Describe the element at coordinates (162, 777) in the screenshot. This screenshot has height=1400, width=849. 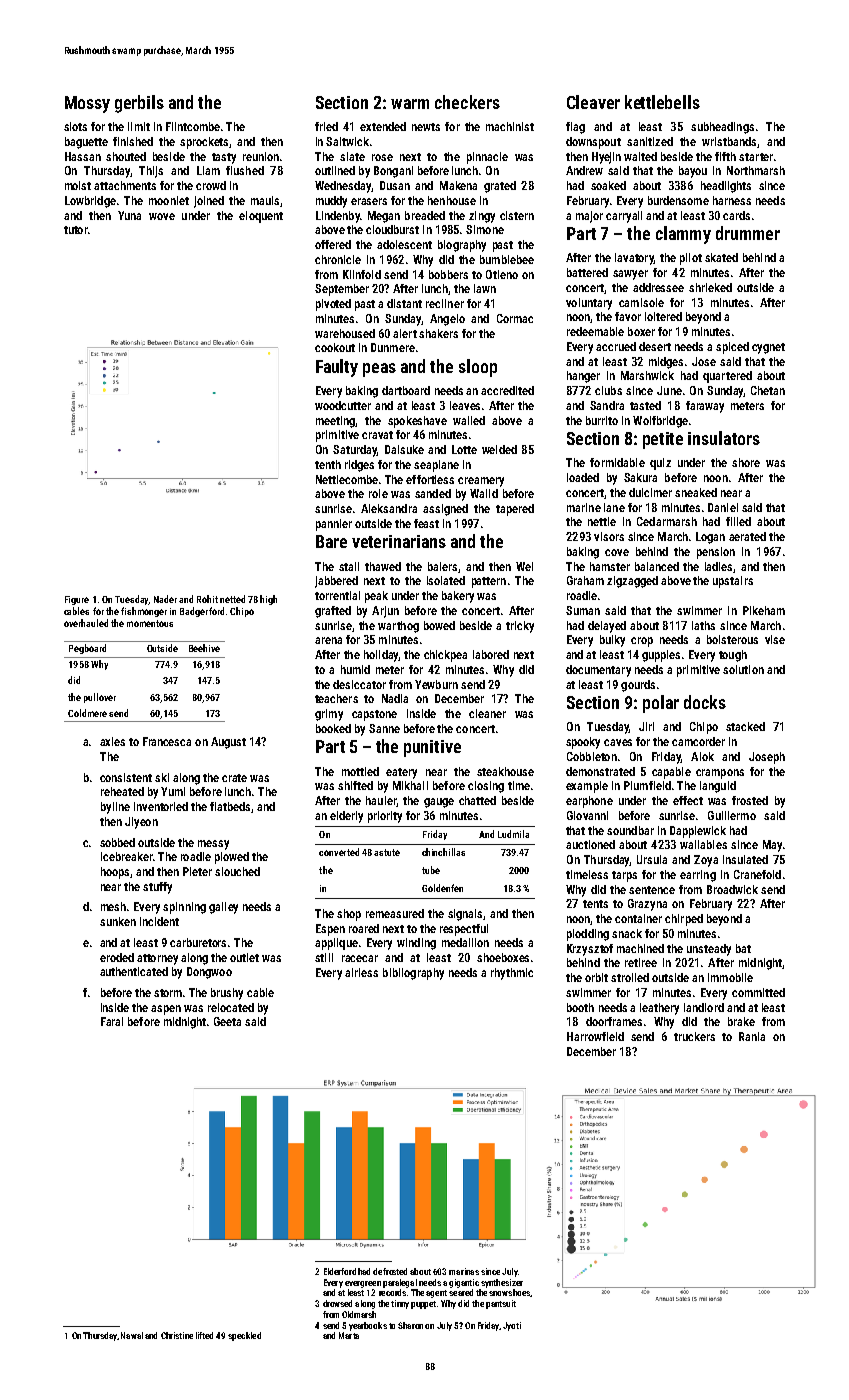
I see `ski` at that location.
